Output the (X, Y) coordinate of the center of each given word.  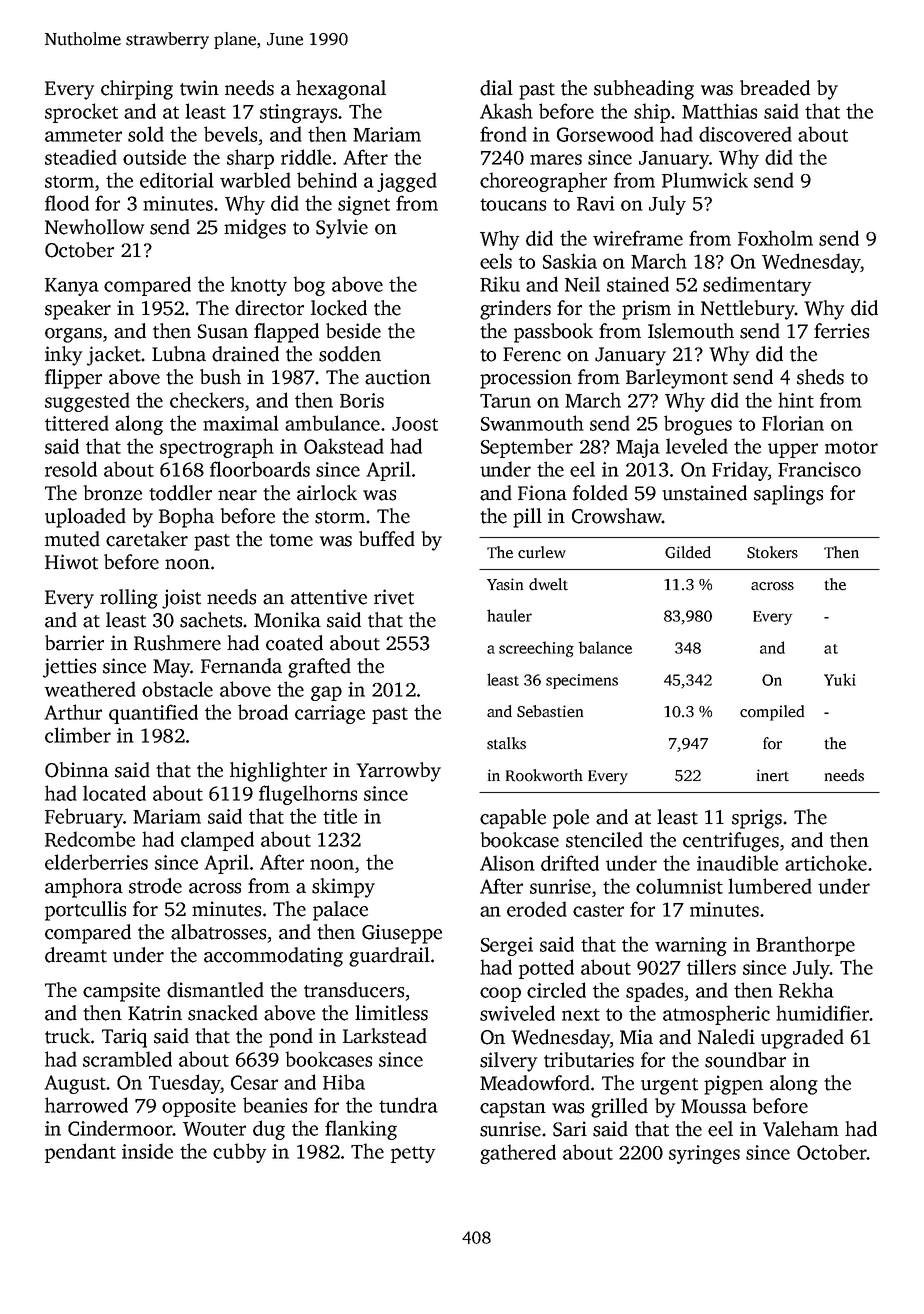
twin (199, 88)
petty (413, 1154)
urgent (669, 1086)
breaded (775, 88)
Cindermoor (120, 1128)
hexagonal (341, 90)
